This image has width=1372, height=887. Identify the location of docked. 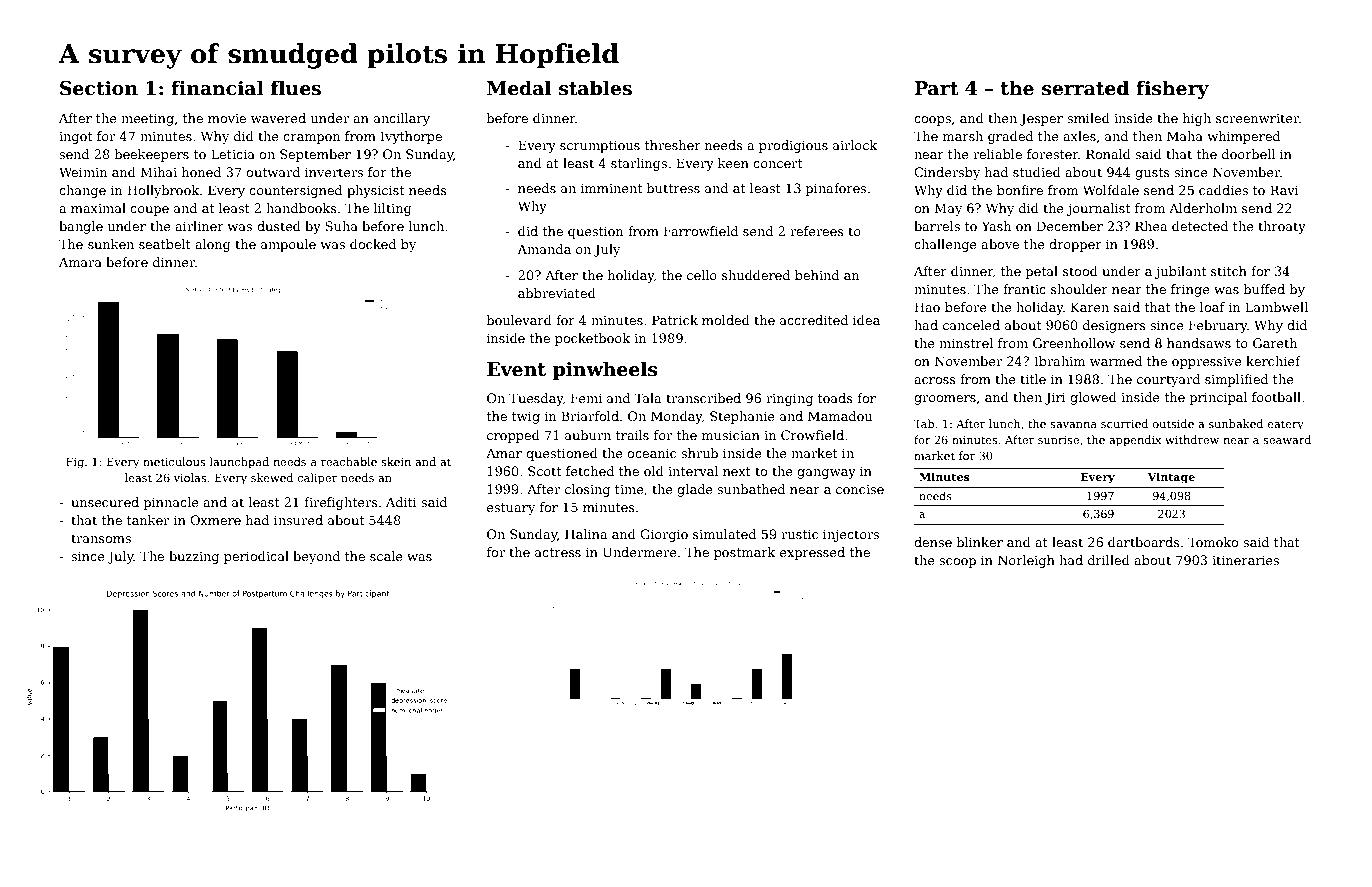
(373, 244).
